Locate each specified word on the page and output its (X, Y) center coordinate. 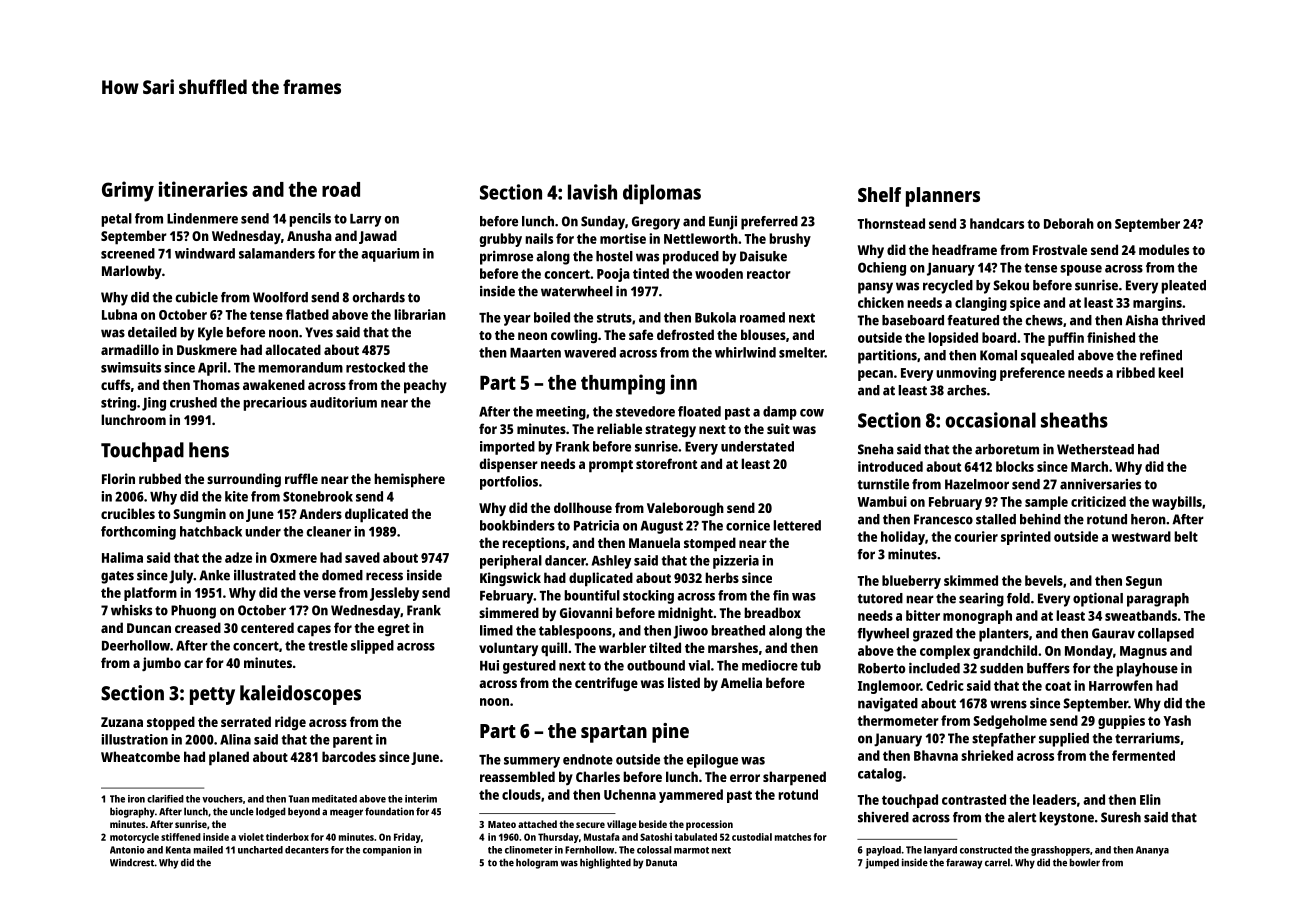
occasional (990, 420)
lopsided (953, 339)
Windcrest (132, 862)
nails (539, 238)
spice (1025, 304)
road (341, 189)
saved (362, 557)
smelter (802, 352)
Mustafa (602, 837)
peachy (425, 386)
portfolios (509, 483)
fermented (1143, 755)
